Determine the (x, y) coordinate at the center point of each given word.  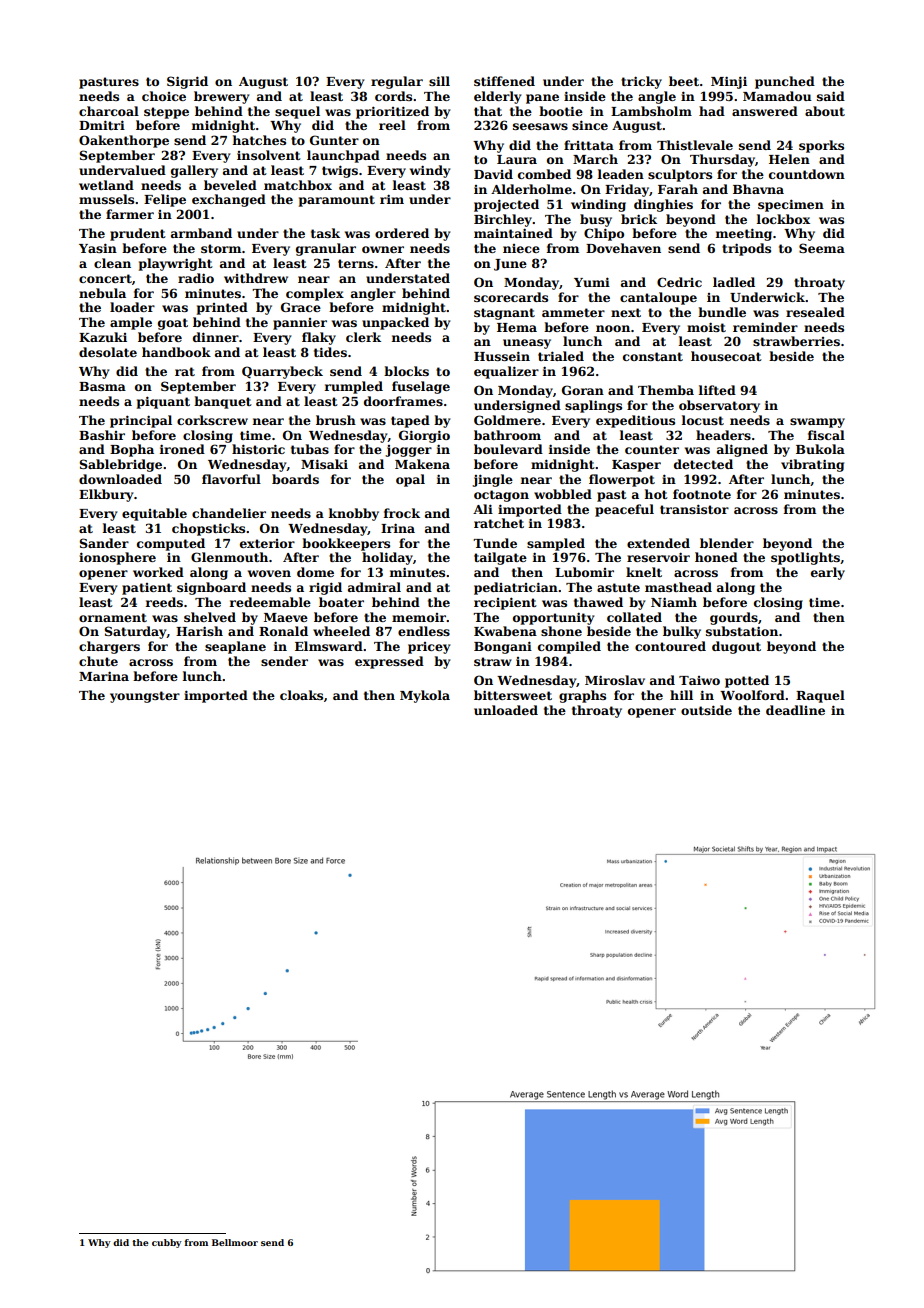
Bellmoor (235, 1242)
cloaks (301, 695)
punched (785, 82)
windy (430, 171)
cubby (167, 1243)
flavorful (231, 479)
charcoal (109, 111)
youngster (145, 697)
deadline (795, 710)
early (828, 573)
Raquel (820, 696)
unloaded (506, 710)
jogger (408, 451)
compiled (569, 647)
